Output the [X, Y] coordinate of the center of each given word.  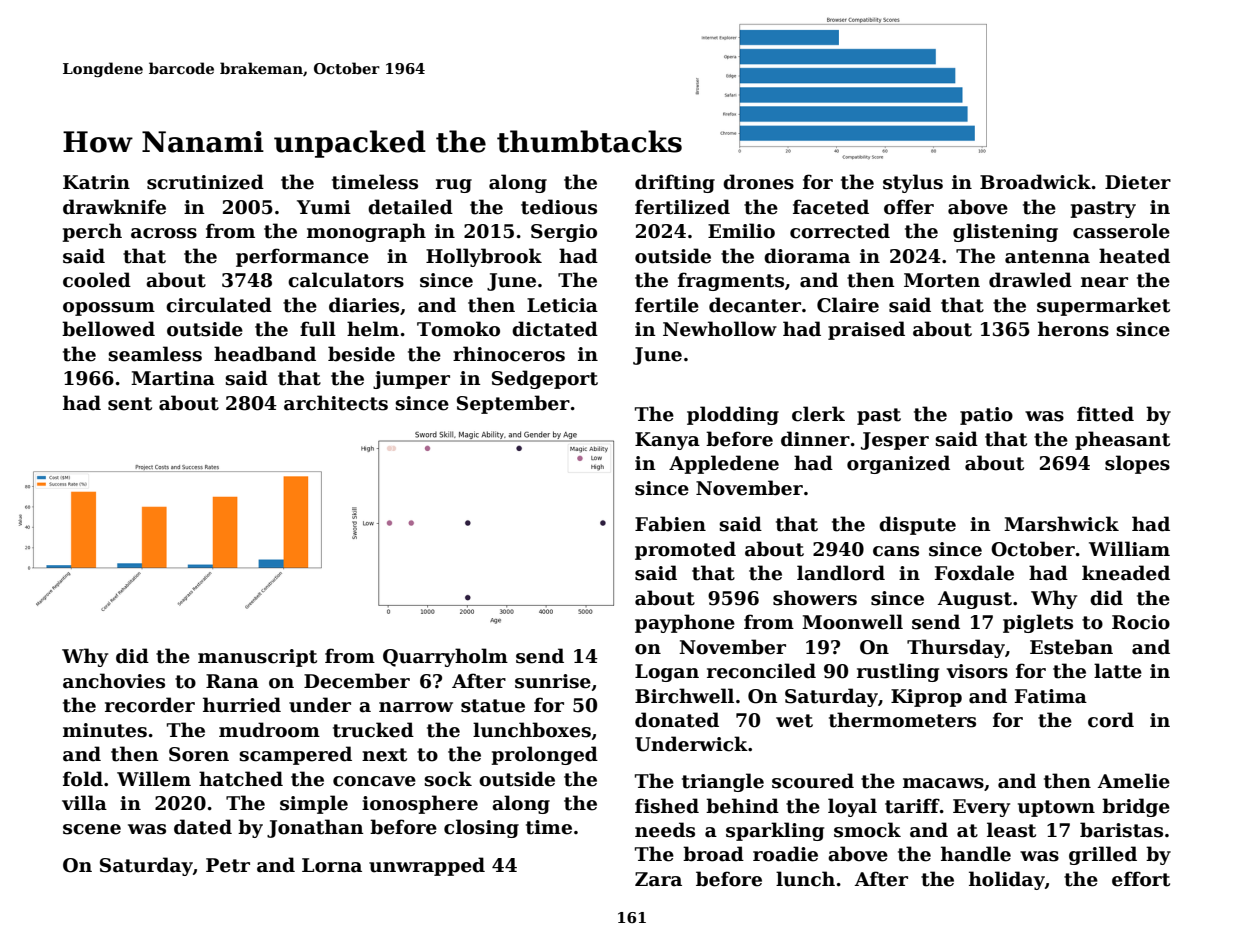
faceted [831, 207]
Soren [199, 754]
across [164, 233]
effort [1141, 879]
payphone [685, 623]
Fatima [1051, 696]
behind [742, 806]
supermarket [1103, 306]
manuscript [257, 658]
